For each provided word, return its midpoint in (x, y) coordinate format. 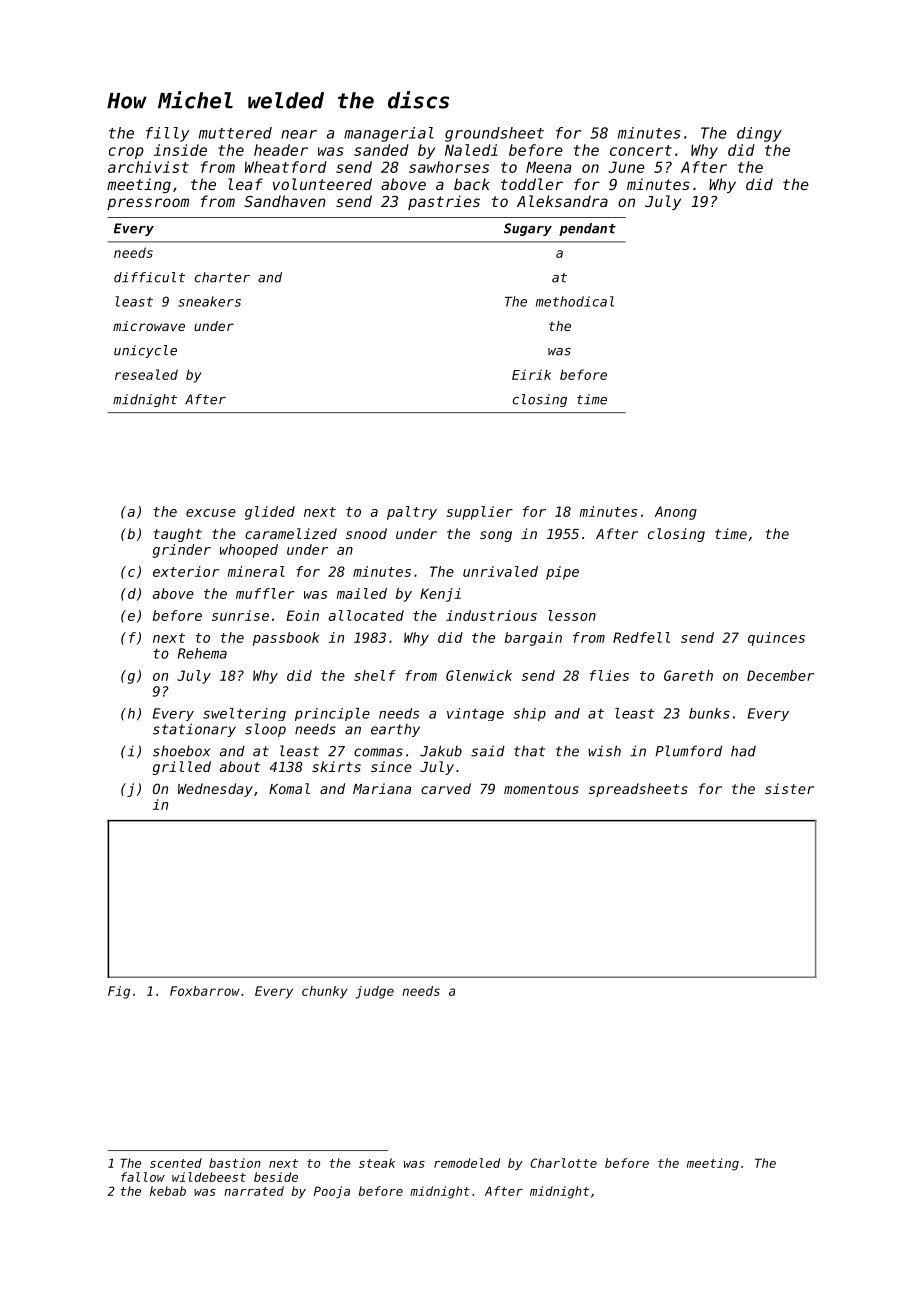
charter (222, 277)
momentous (541, 789)
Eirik (531, 374)
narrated (254, 1191)
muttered (235, 133)
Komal (289, 788)
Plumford (688, 751)
